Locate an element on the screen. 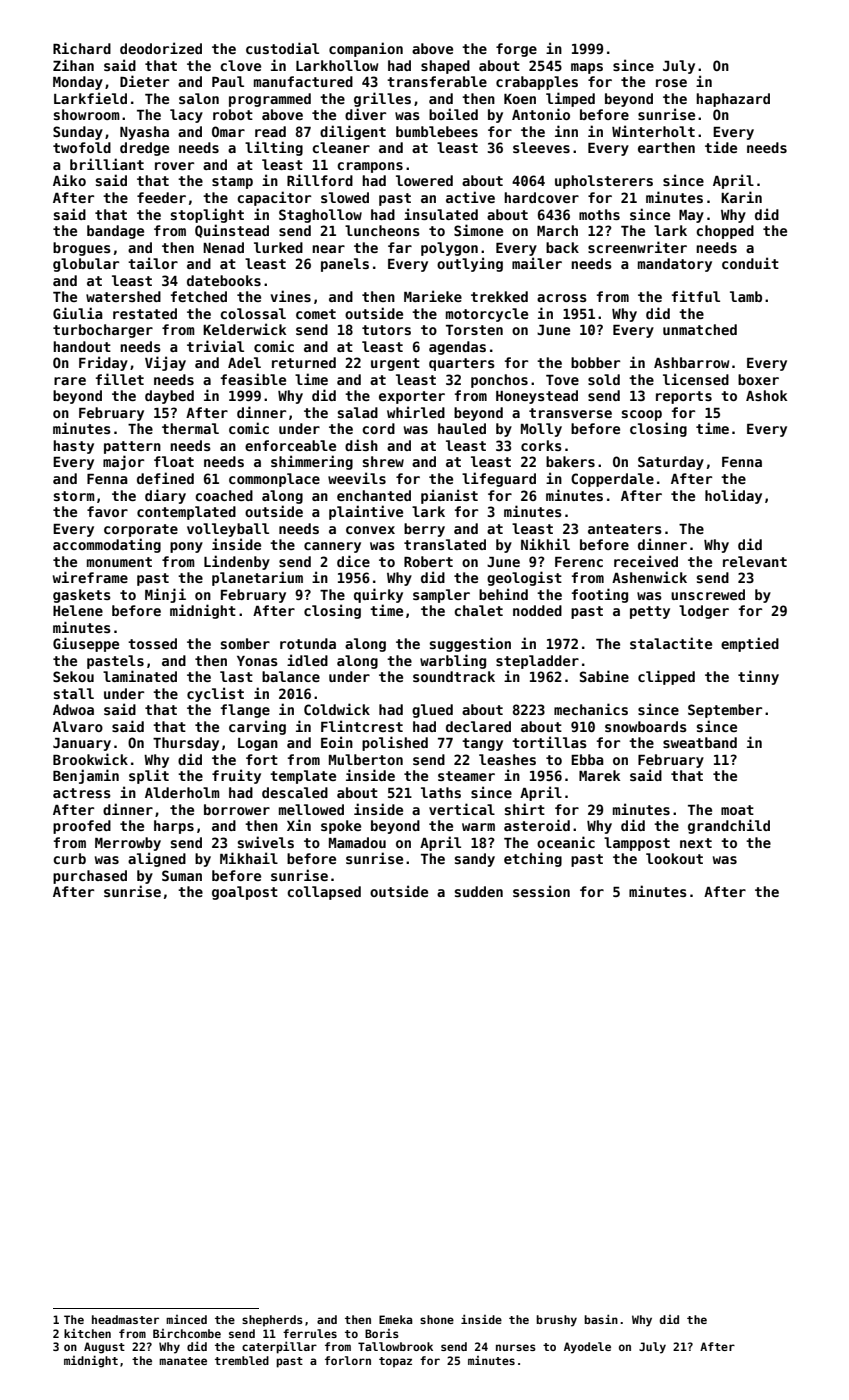  shone is located at coordinates (437, 1319).
